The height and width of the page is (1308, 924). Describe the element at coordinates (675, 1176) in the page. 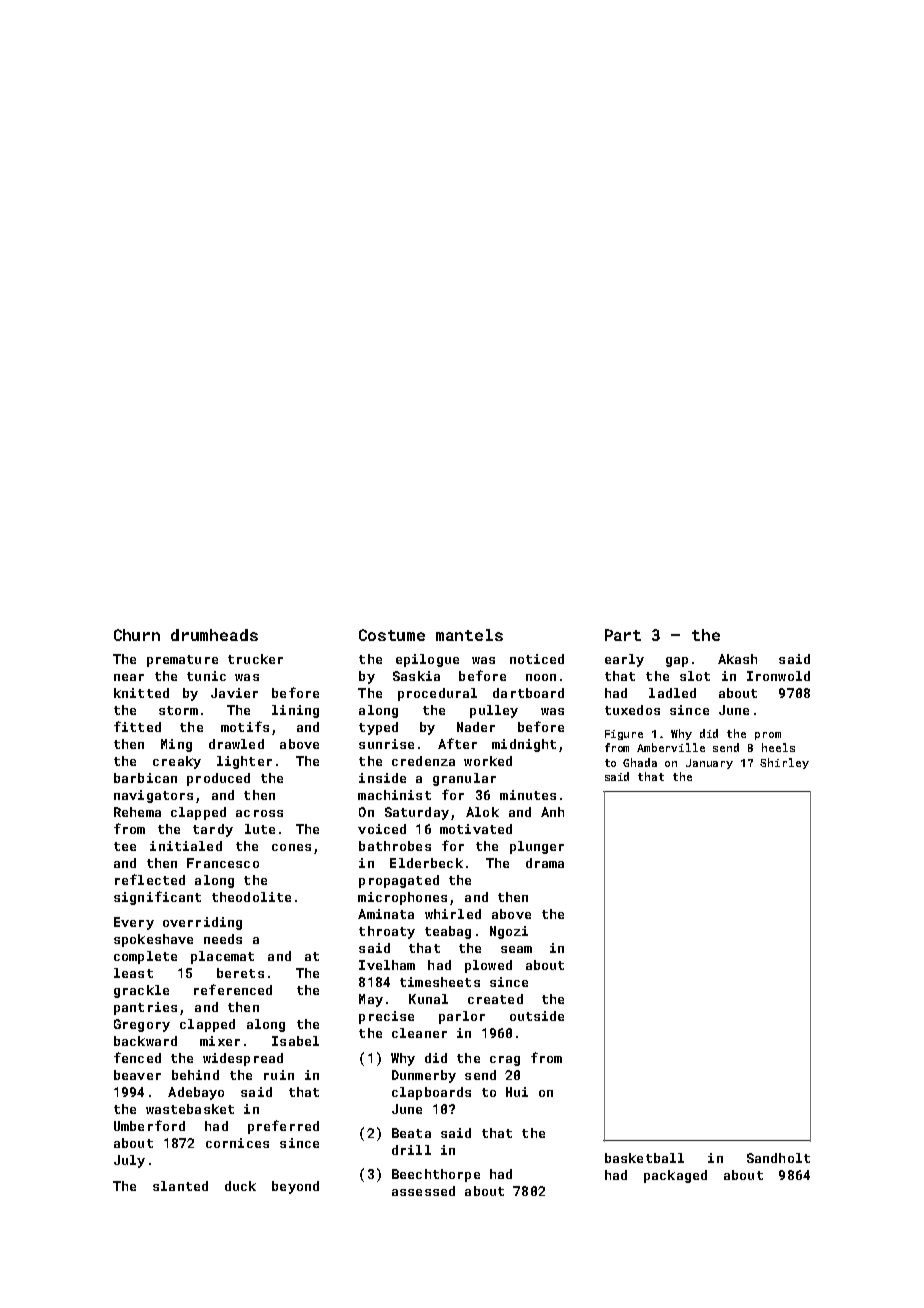

I see `packaged` at that location.
